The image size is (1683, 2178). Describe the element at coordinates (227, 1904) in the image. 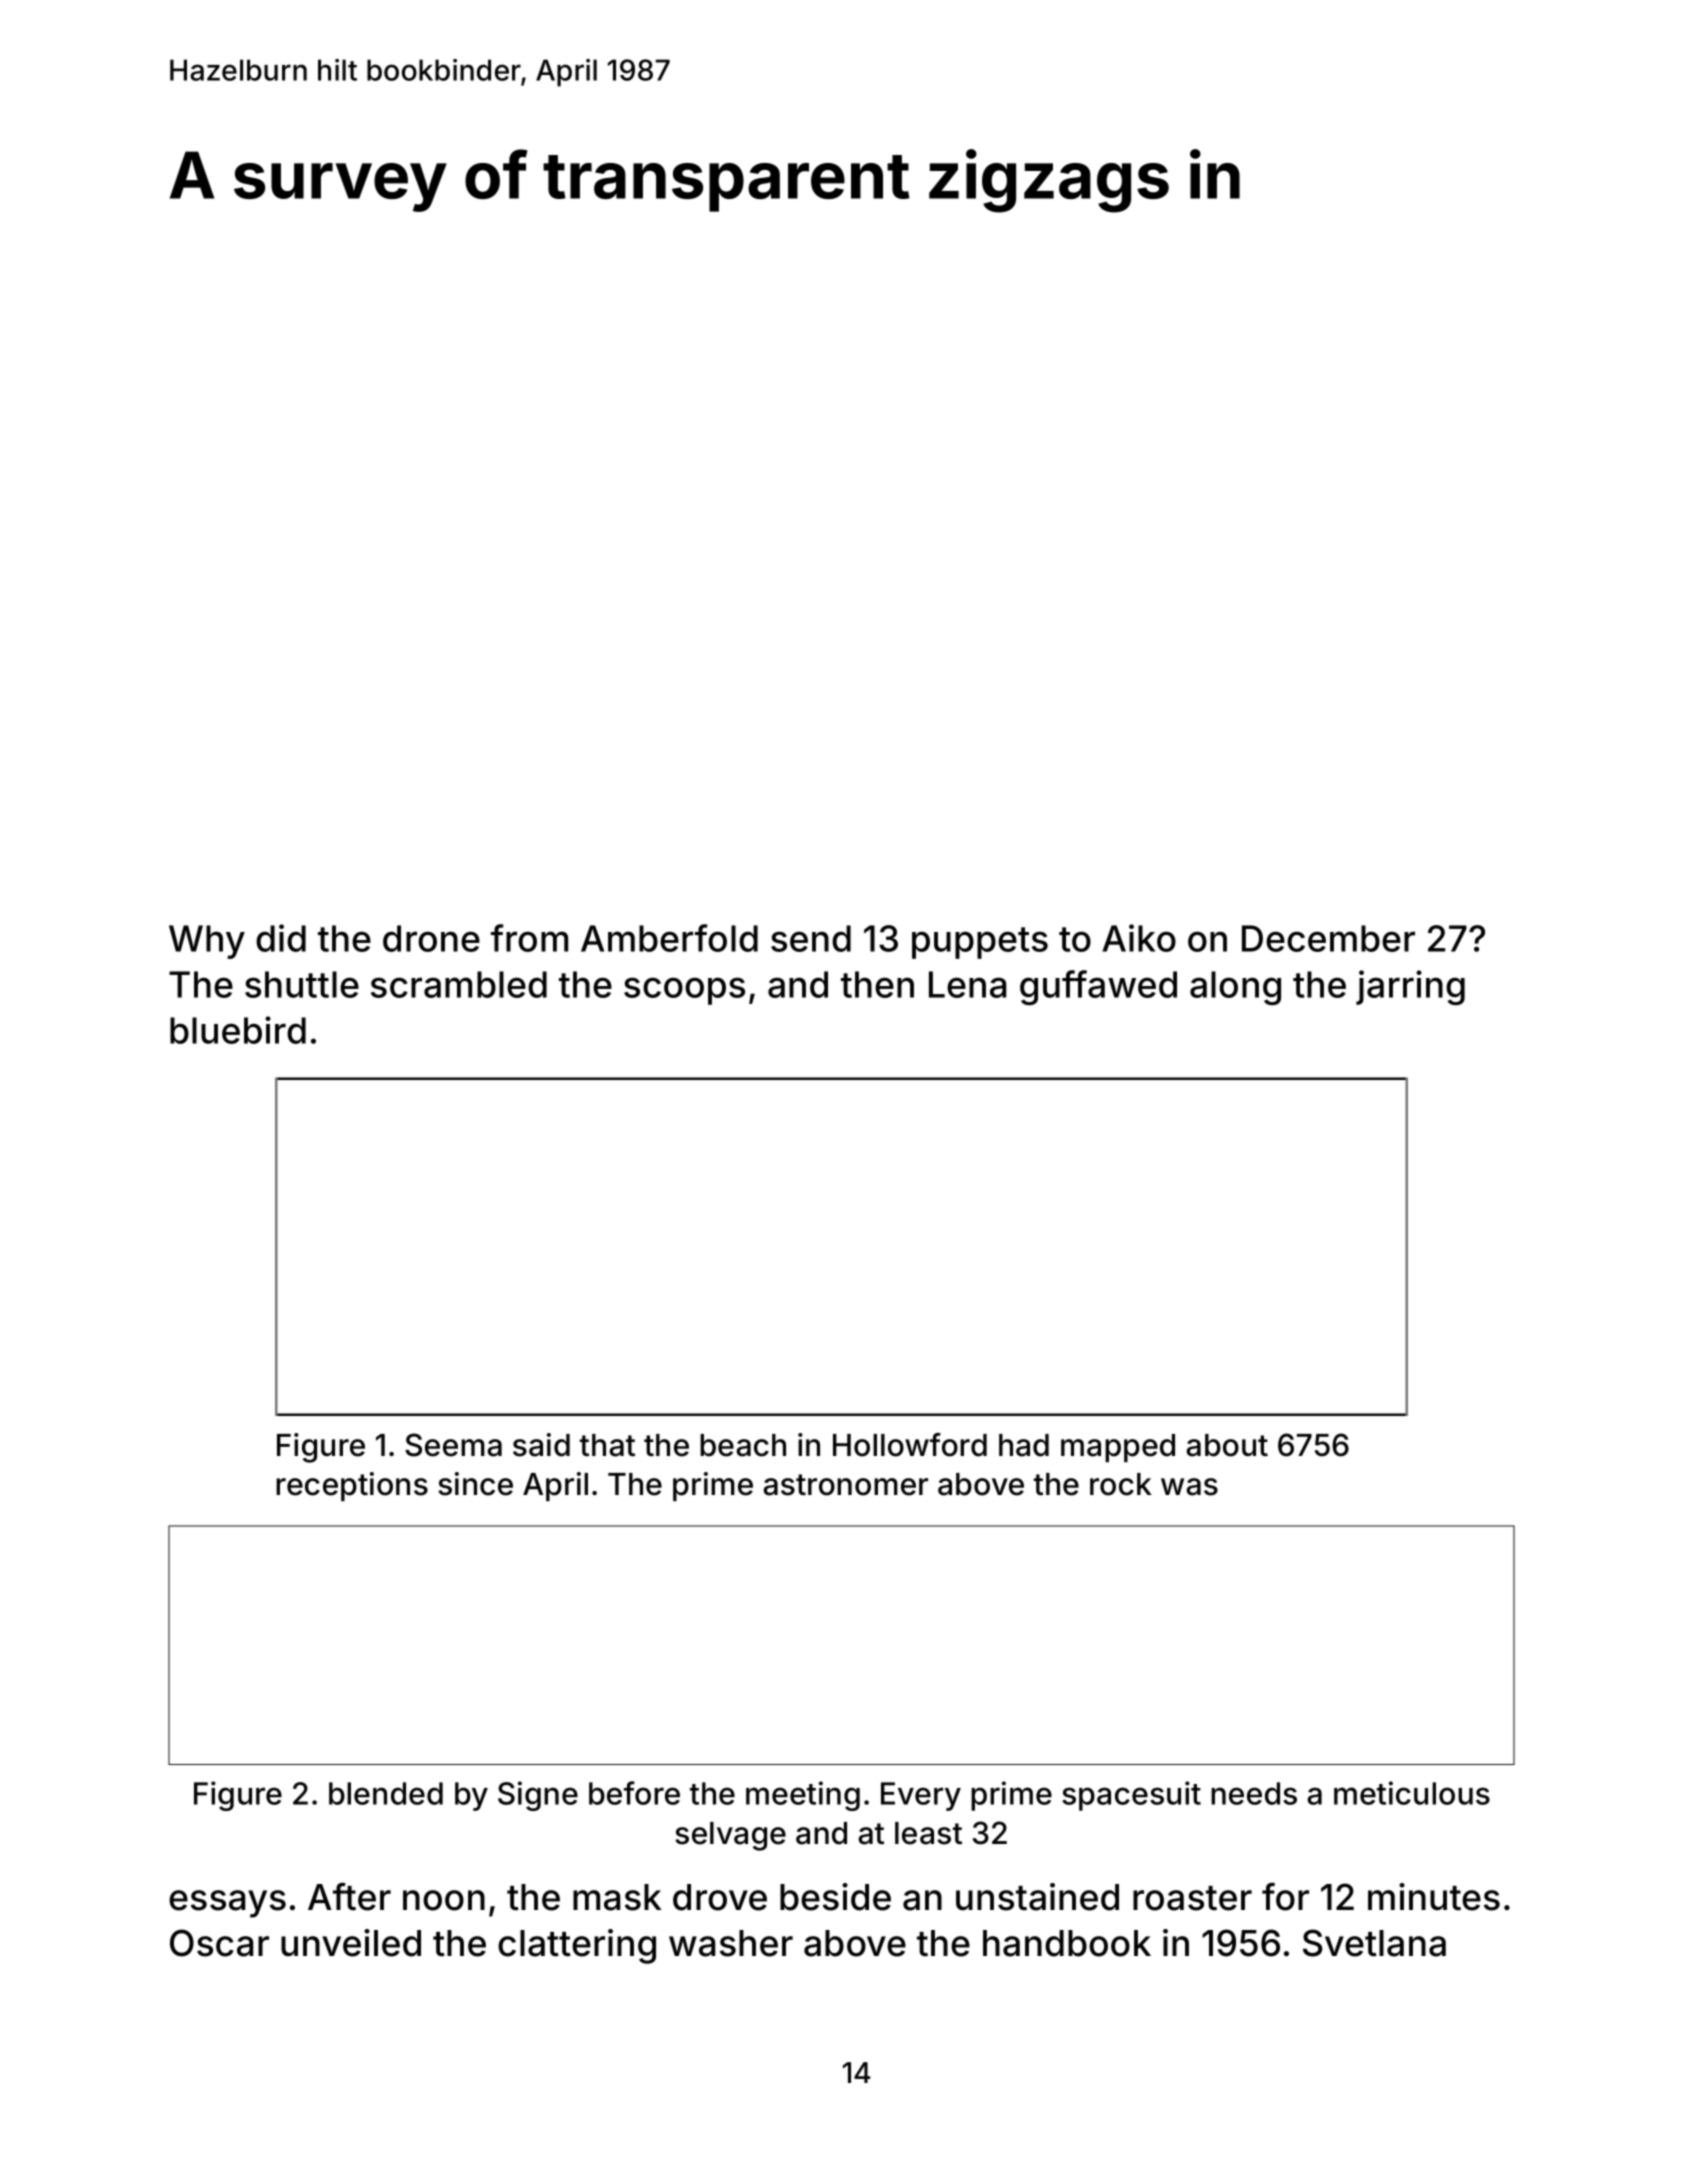

I see `essays` at that location.
